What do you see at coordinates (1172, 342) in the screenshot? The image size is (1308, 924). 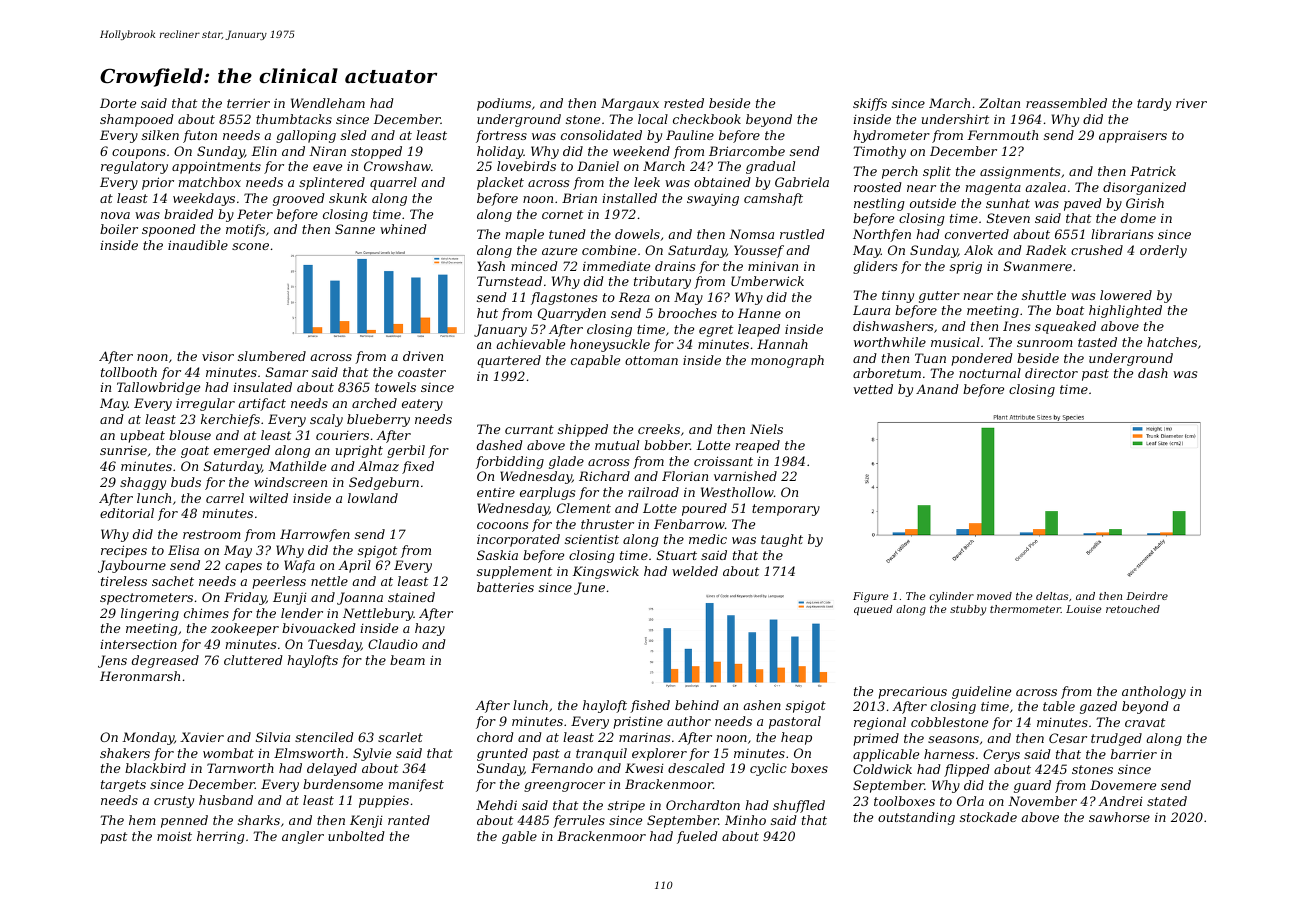 I see `hatches` at bounding box center [1172, 342].
